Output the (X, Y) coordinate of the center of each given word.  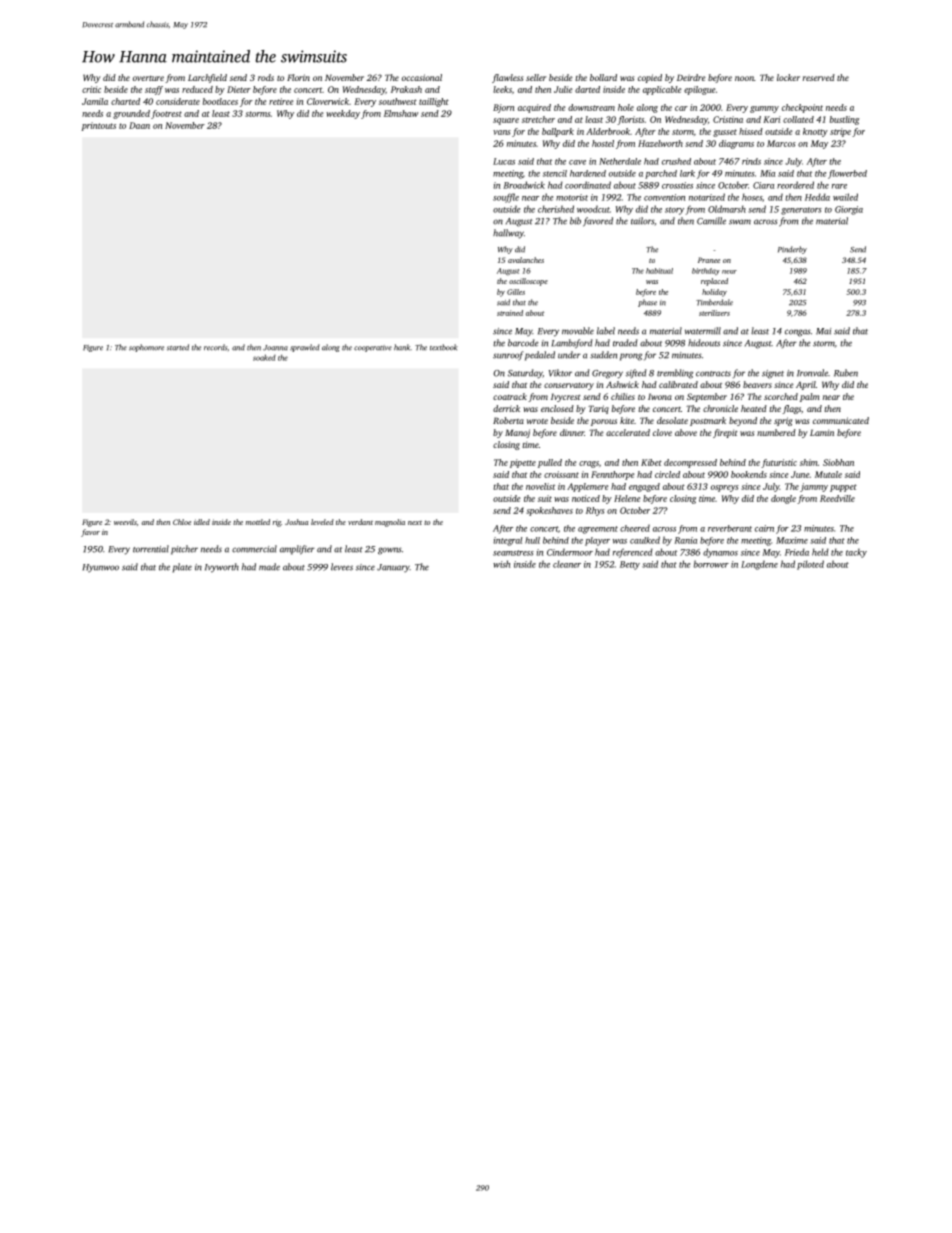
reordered (795, 185)
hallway (508, 234)
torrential (151, 549)
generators (801, 211)
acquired (534, 108)
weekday (343, 114)
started (178, 347)
